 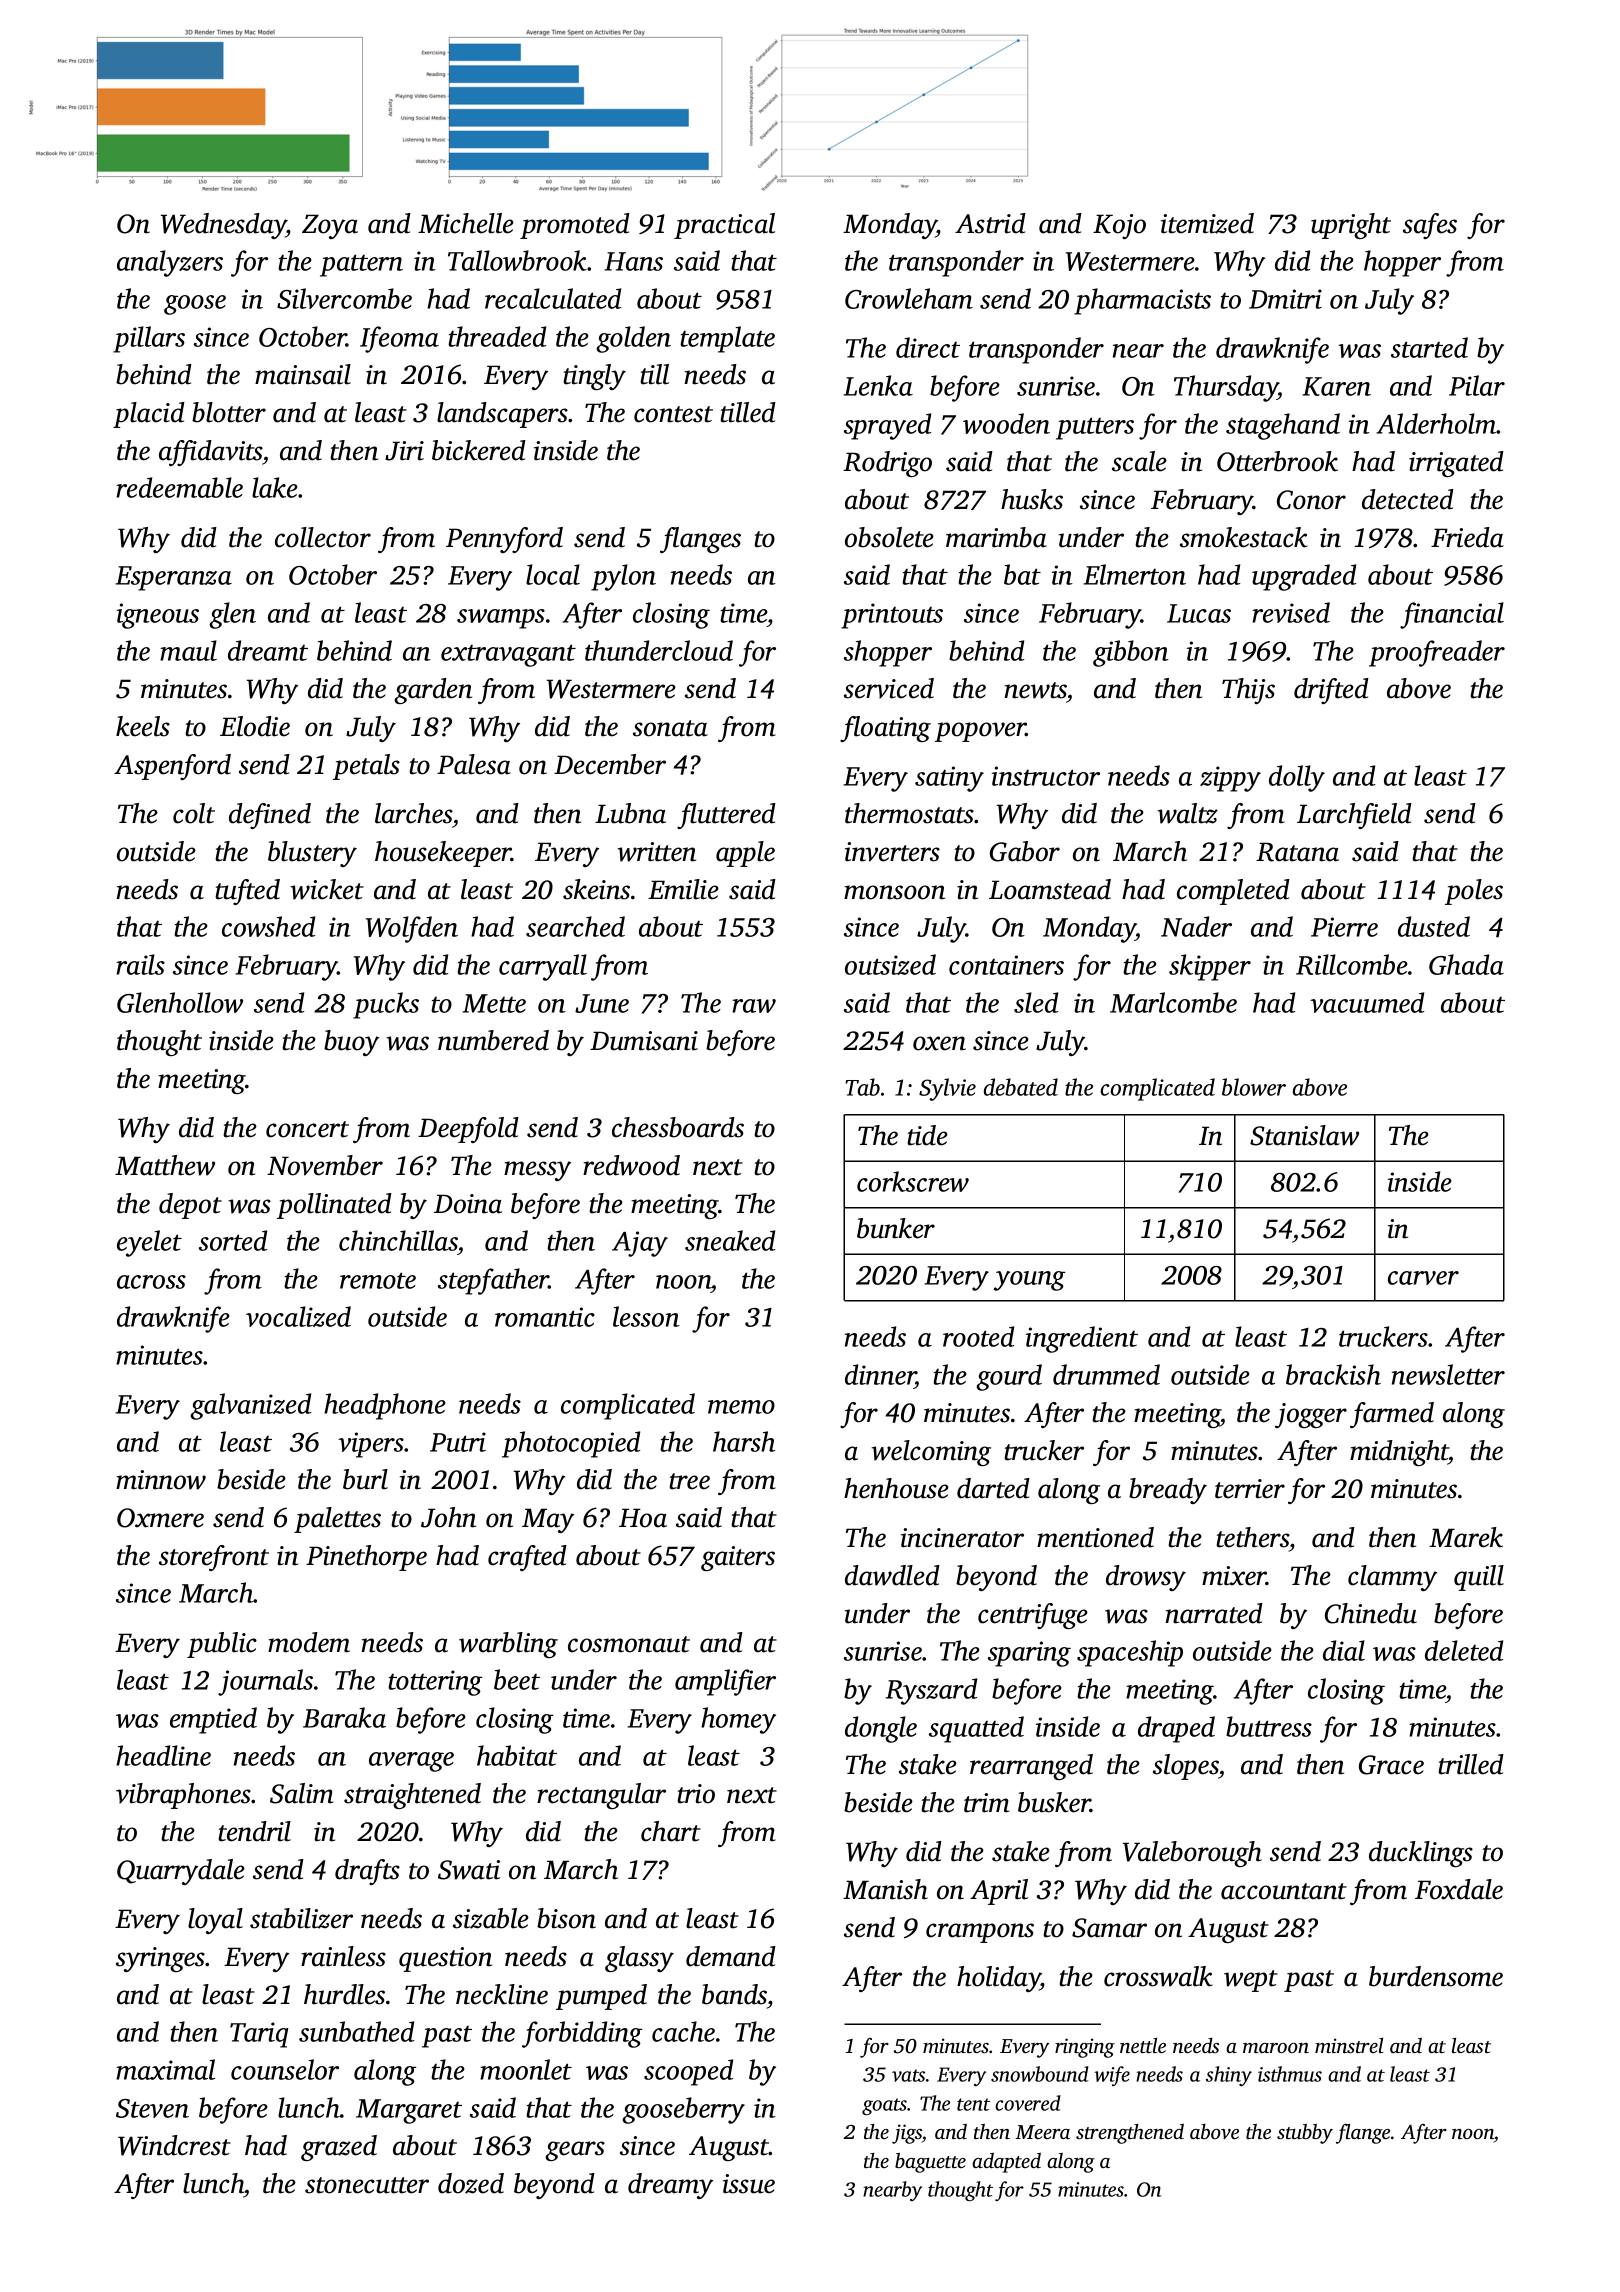 What do you see at coordinates (724, 226) in the screenshot?
I see `practical` at bounding box center [724, 226].
